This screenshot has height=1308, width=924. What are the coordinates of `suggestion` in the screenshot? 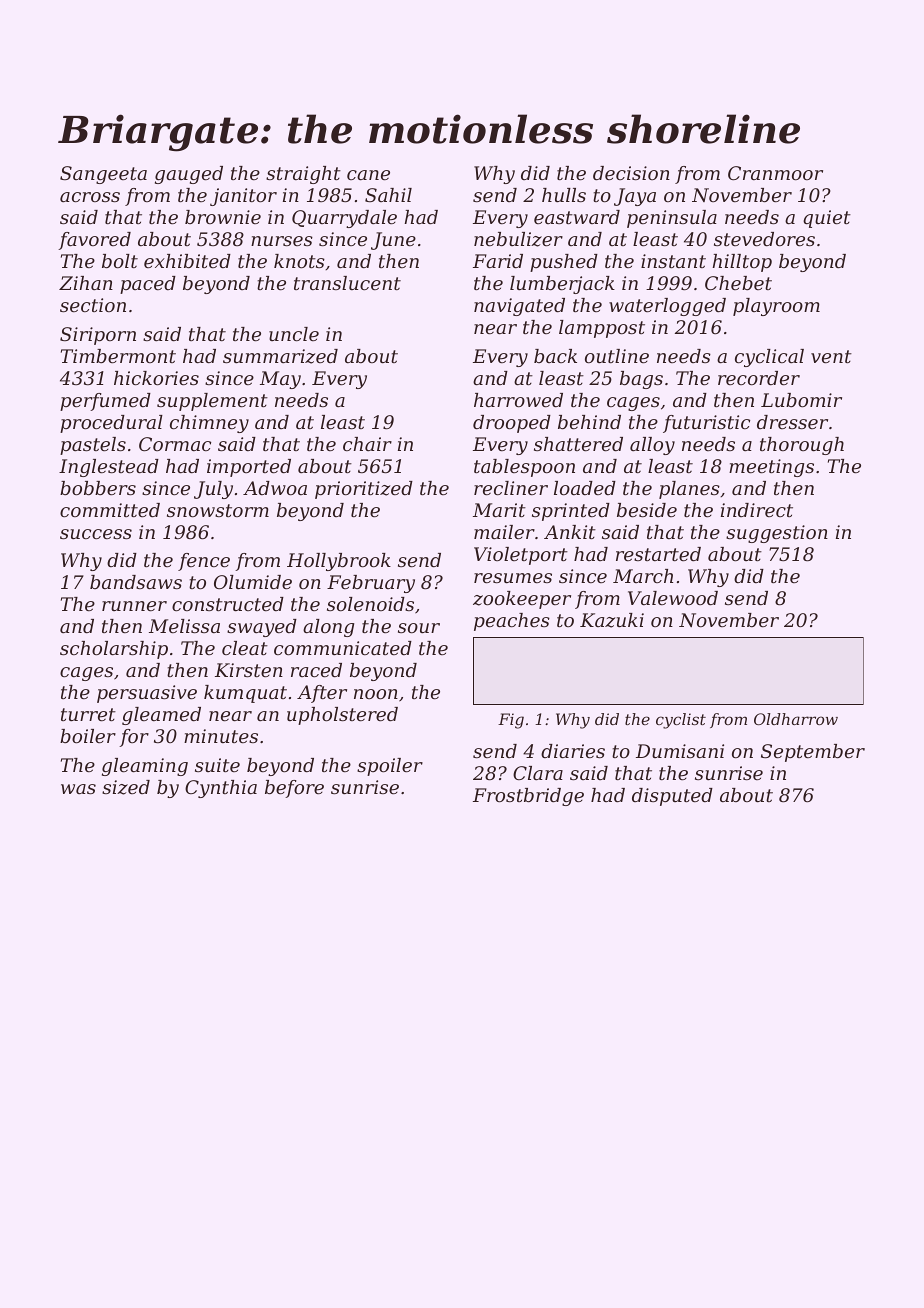 It's located at (777, 534).
